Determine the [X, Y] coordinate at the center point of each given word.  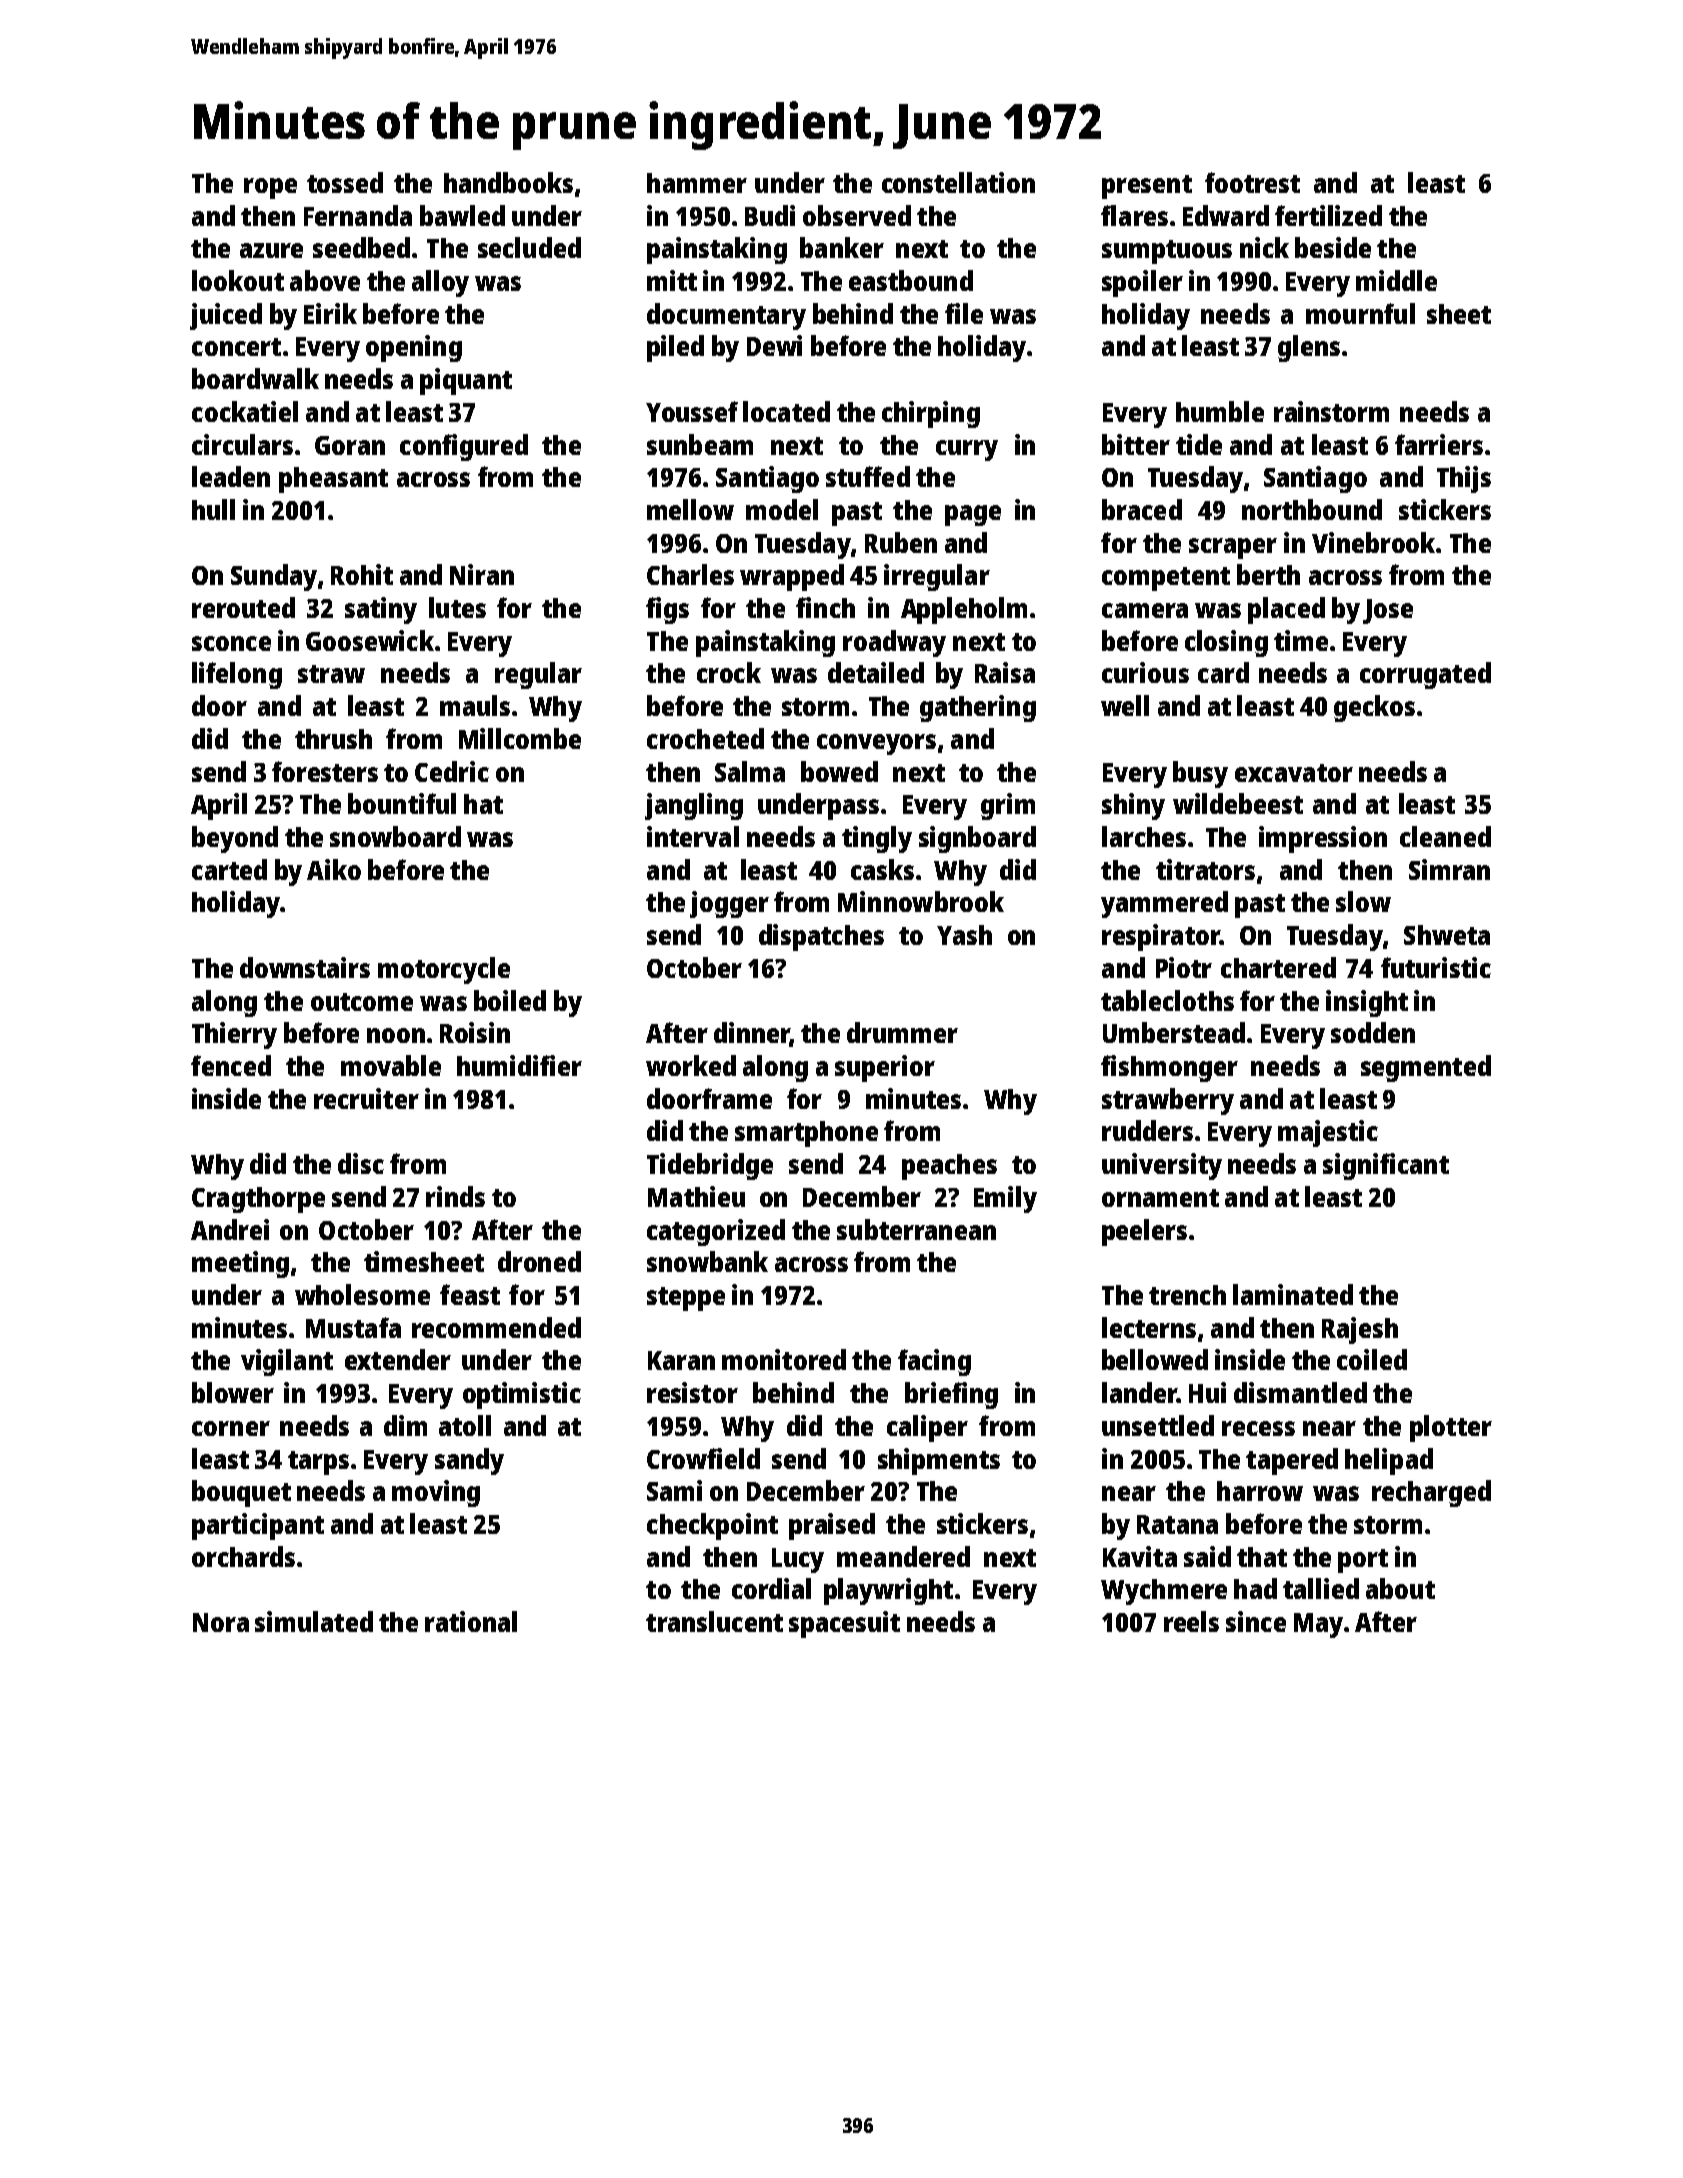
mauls [475, 705]
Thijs [1464, 479]
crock [729, 672]
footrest [1252, 182]
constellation [958, 182]
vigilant [287, 1362]
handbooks [508, 182]
